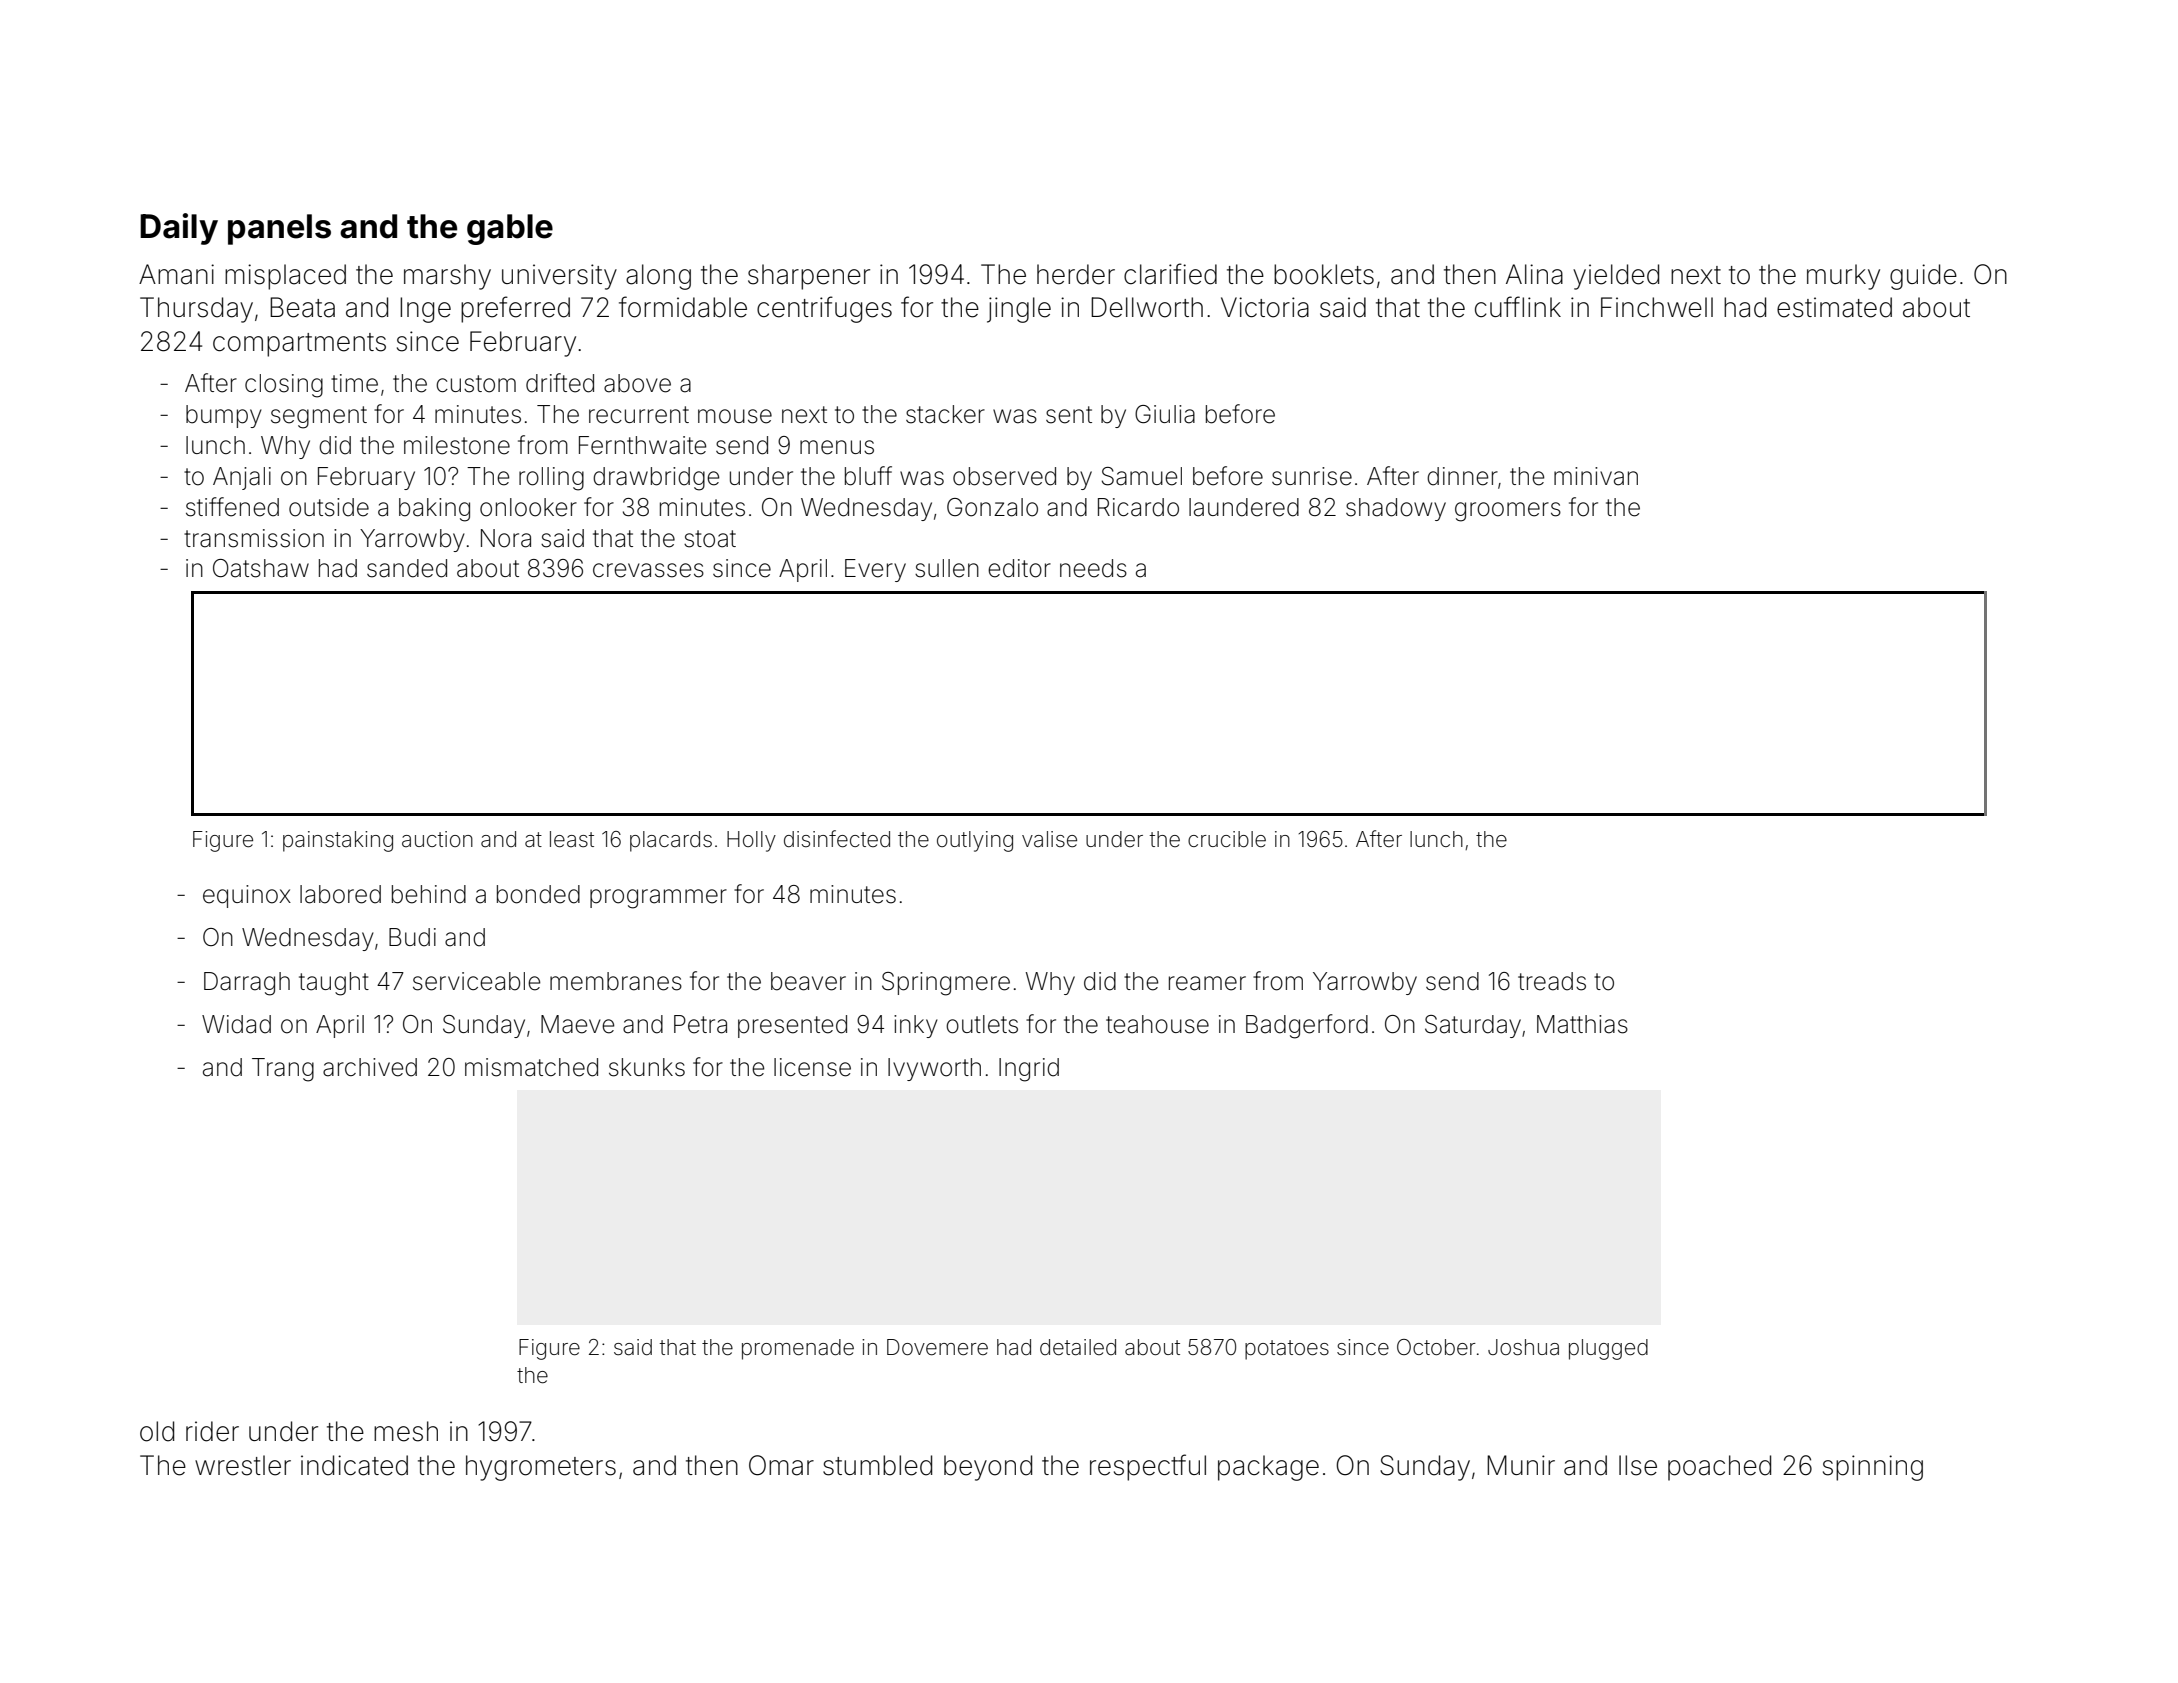 This page has height=1683, width=2178. What do you see at coordinates (1596, 476) in the page?
I see `minivan` at bounding box center [1596, 476].
